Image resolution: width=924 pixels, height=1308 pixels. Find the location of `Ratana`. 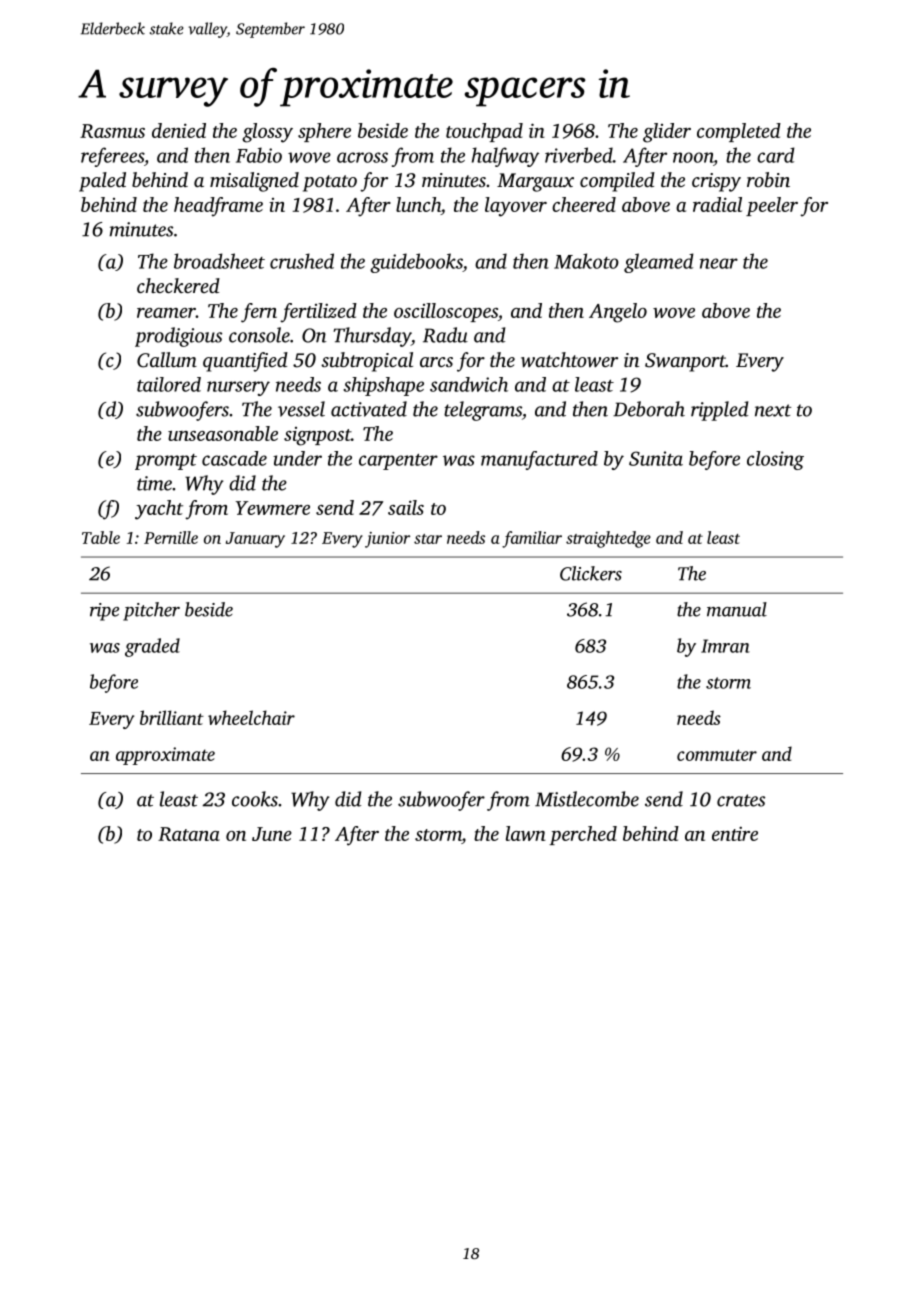

Ratana is located at coordinates (189, 834).
